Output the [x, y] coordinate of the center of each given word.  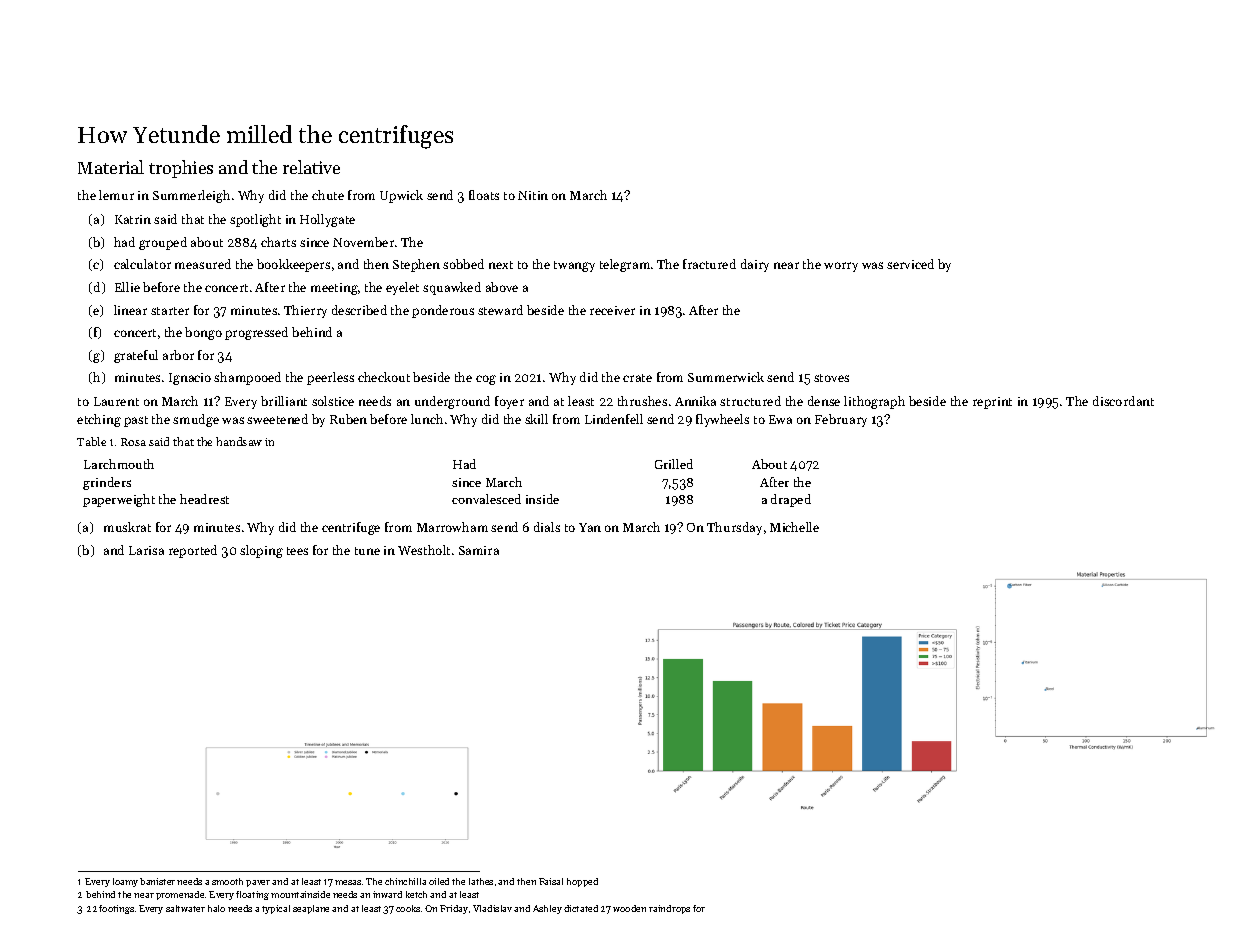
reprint [992, 403]
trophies [181, 169]
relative [311, 167]
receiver [612, 310]
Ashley [547, 909]
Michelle [794, 527]
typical [276, 909]
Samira [479, 550]
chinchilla [405, 881]
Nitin [533, 195]
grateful [136, 356]
